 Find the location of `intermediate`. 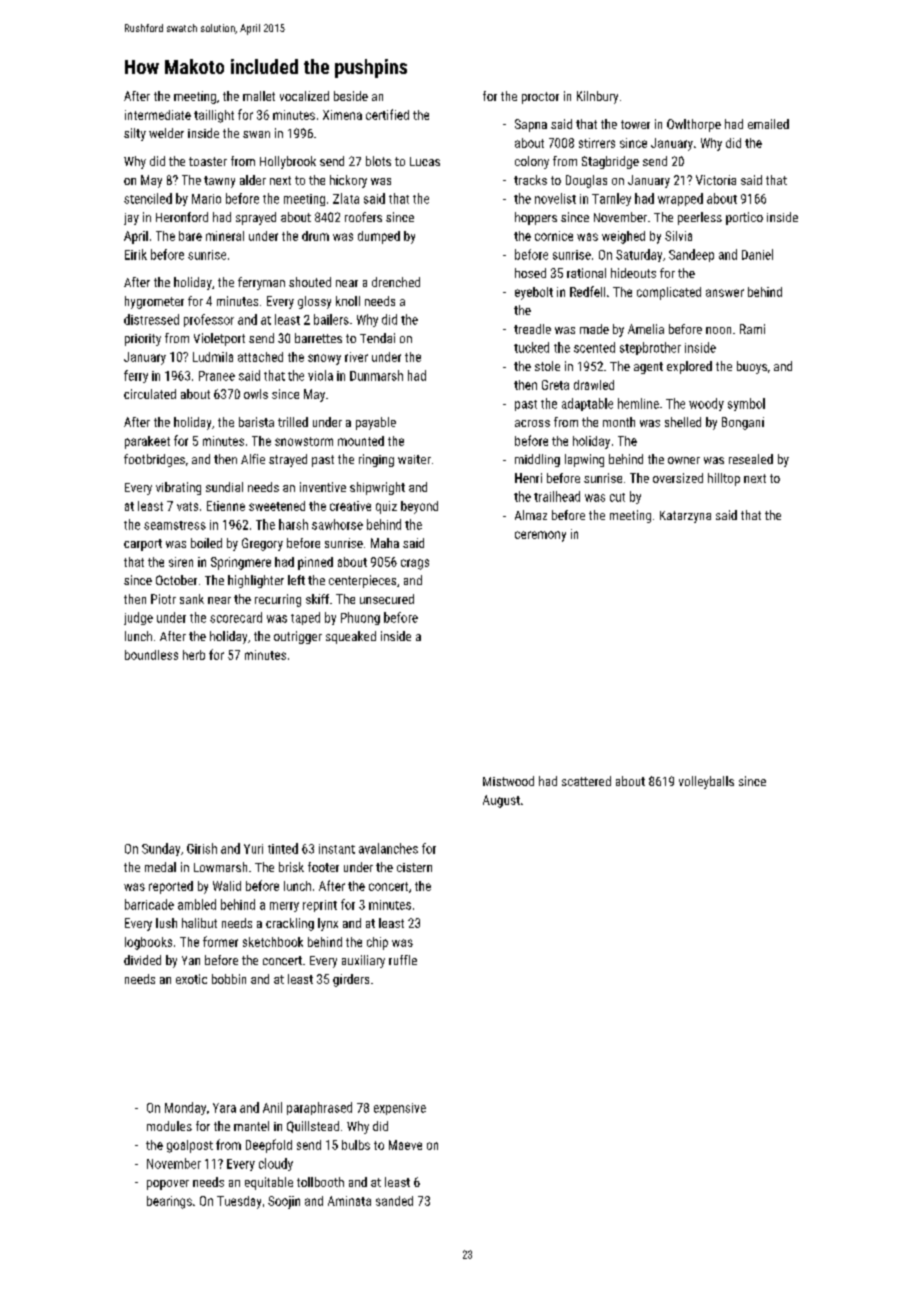

intermediate is located at coordinates (158, 115).
